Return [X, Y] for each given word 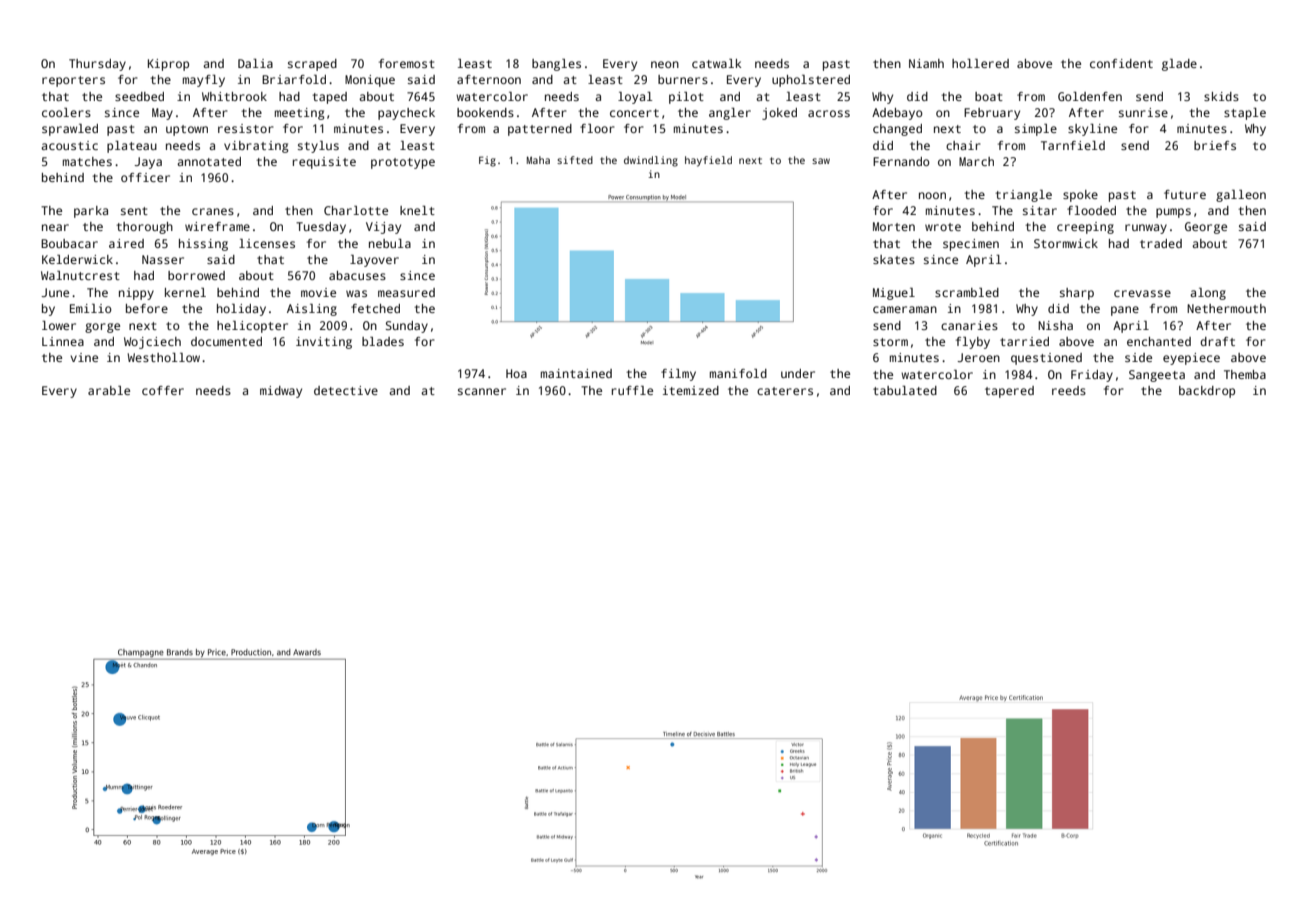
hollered [980, 63]
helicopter [252, 327]
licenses [267, 243]
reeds [1069, 390]
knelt [417, 210]
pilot [686, 98]
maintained [576, 373]
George [1206, 228]
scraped [312, 65]
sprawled [70, 130]
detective [346, 390]
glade [1179, 65]
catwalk [716, 63]
